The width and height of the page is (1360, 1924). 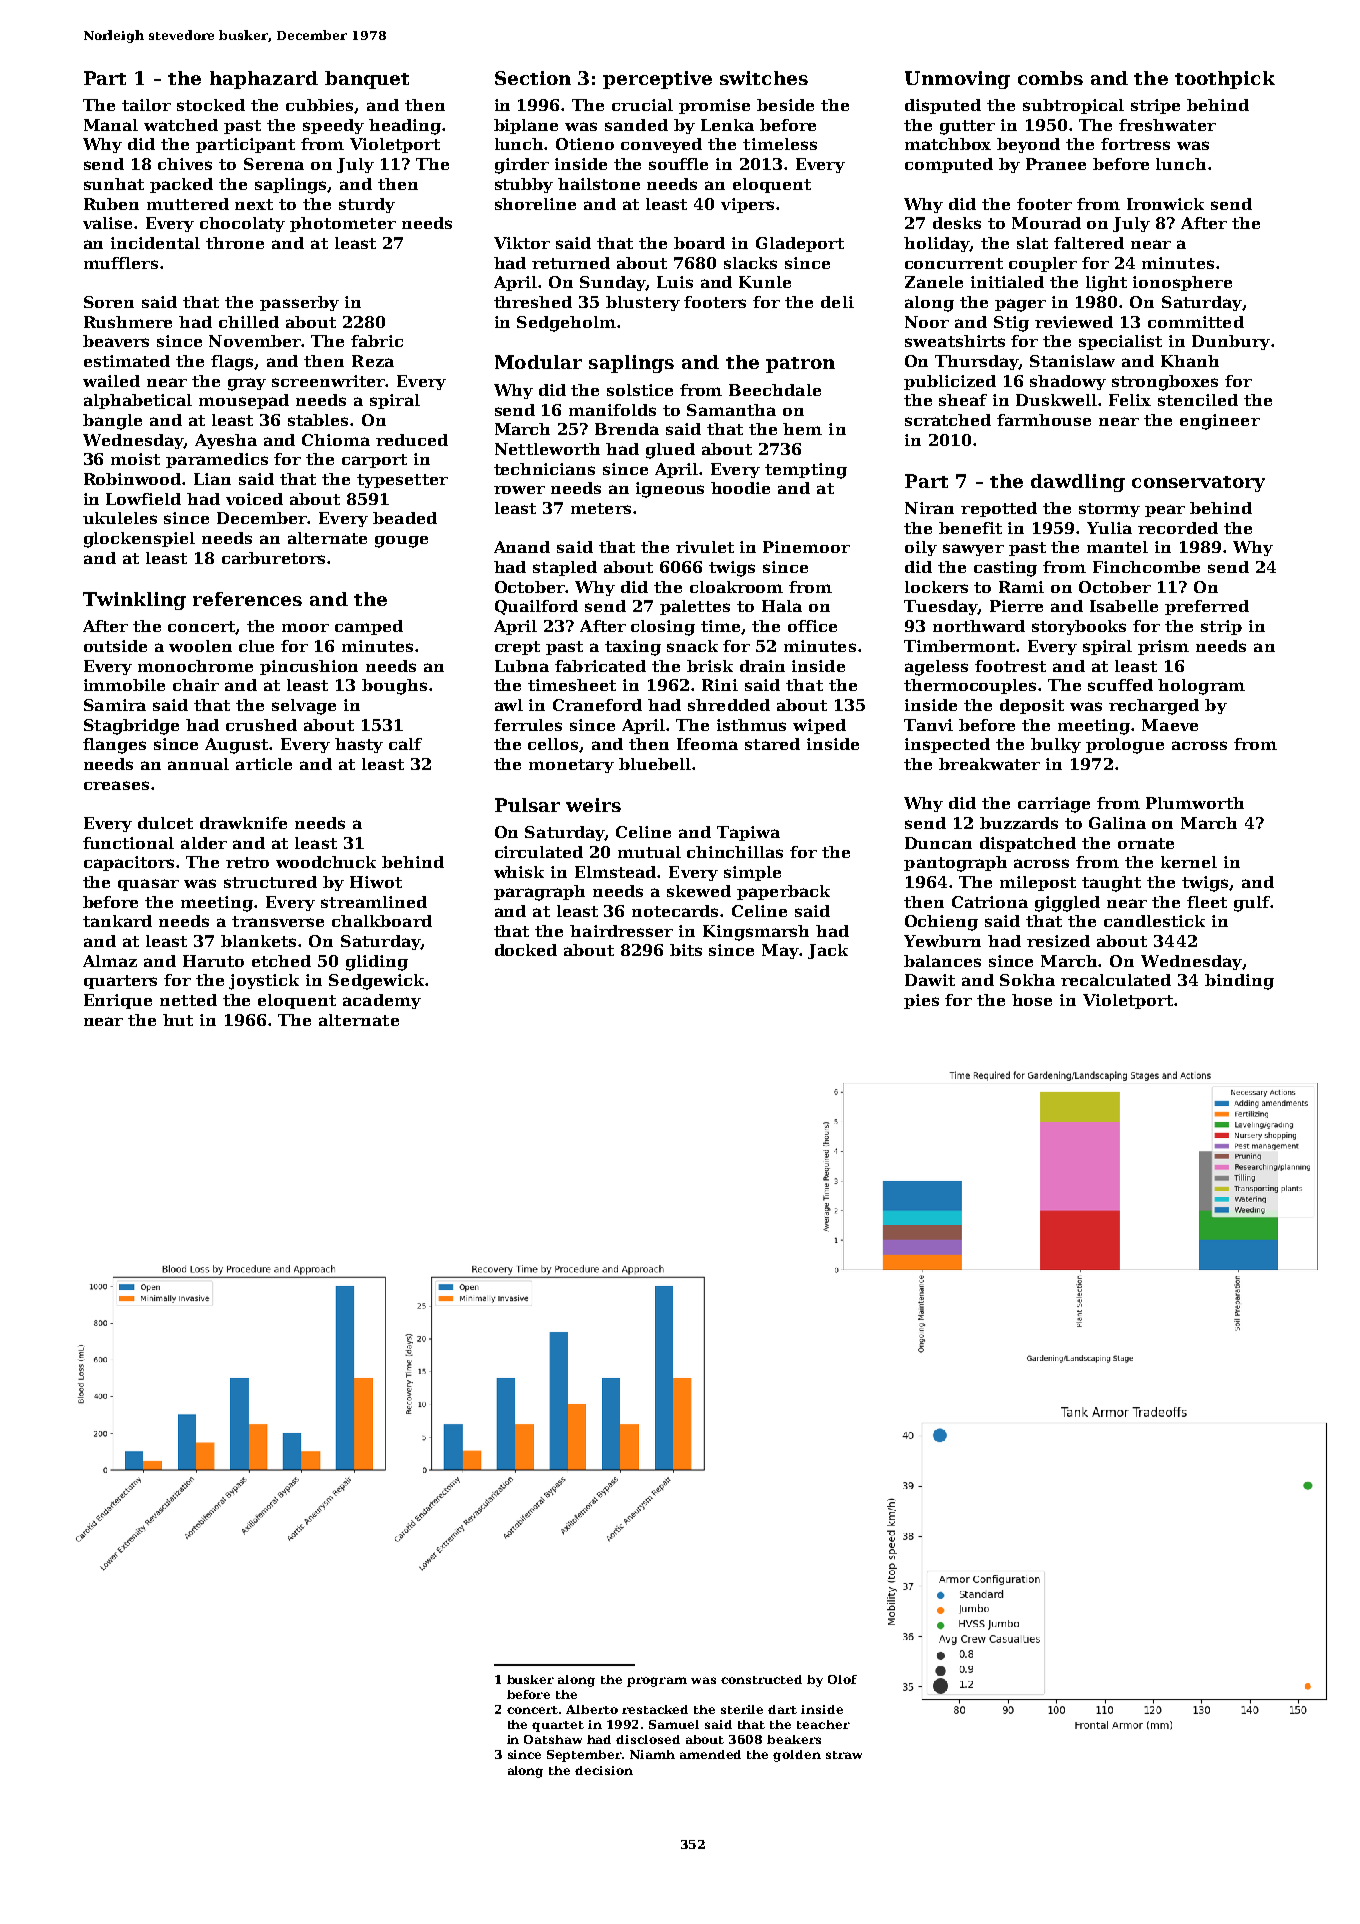 I want to click on Lenka, so click(x=727, y=125).
